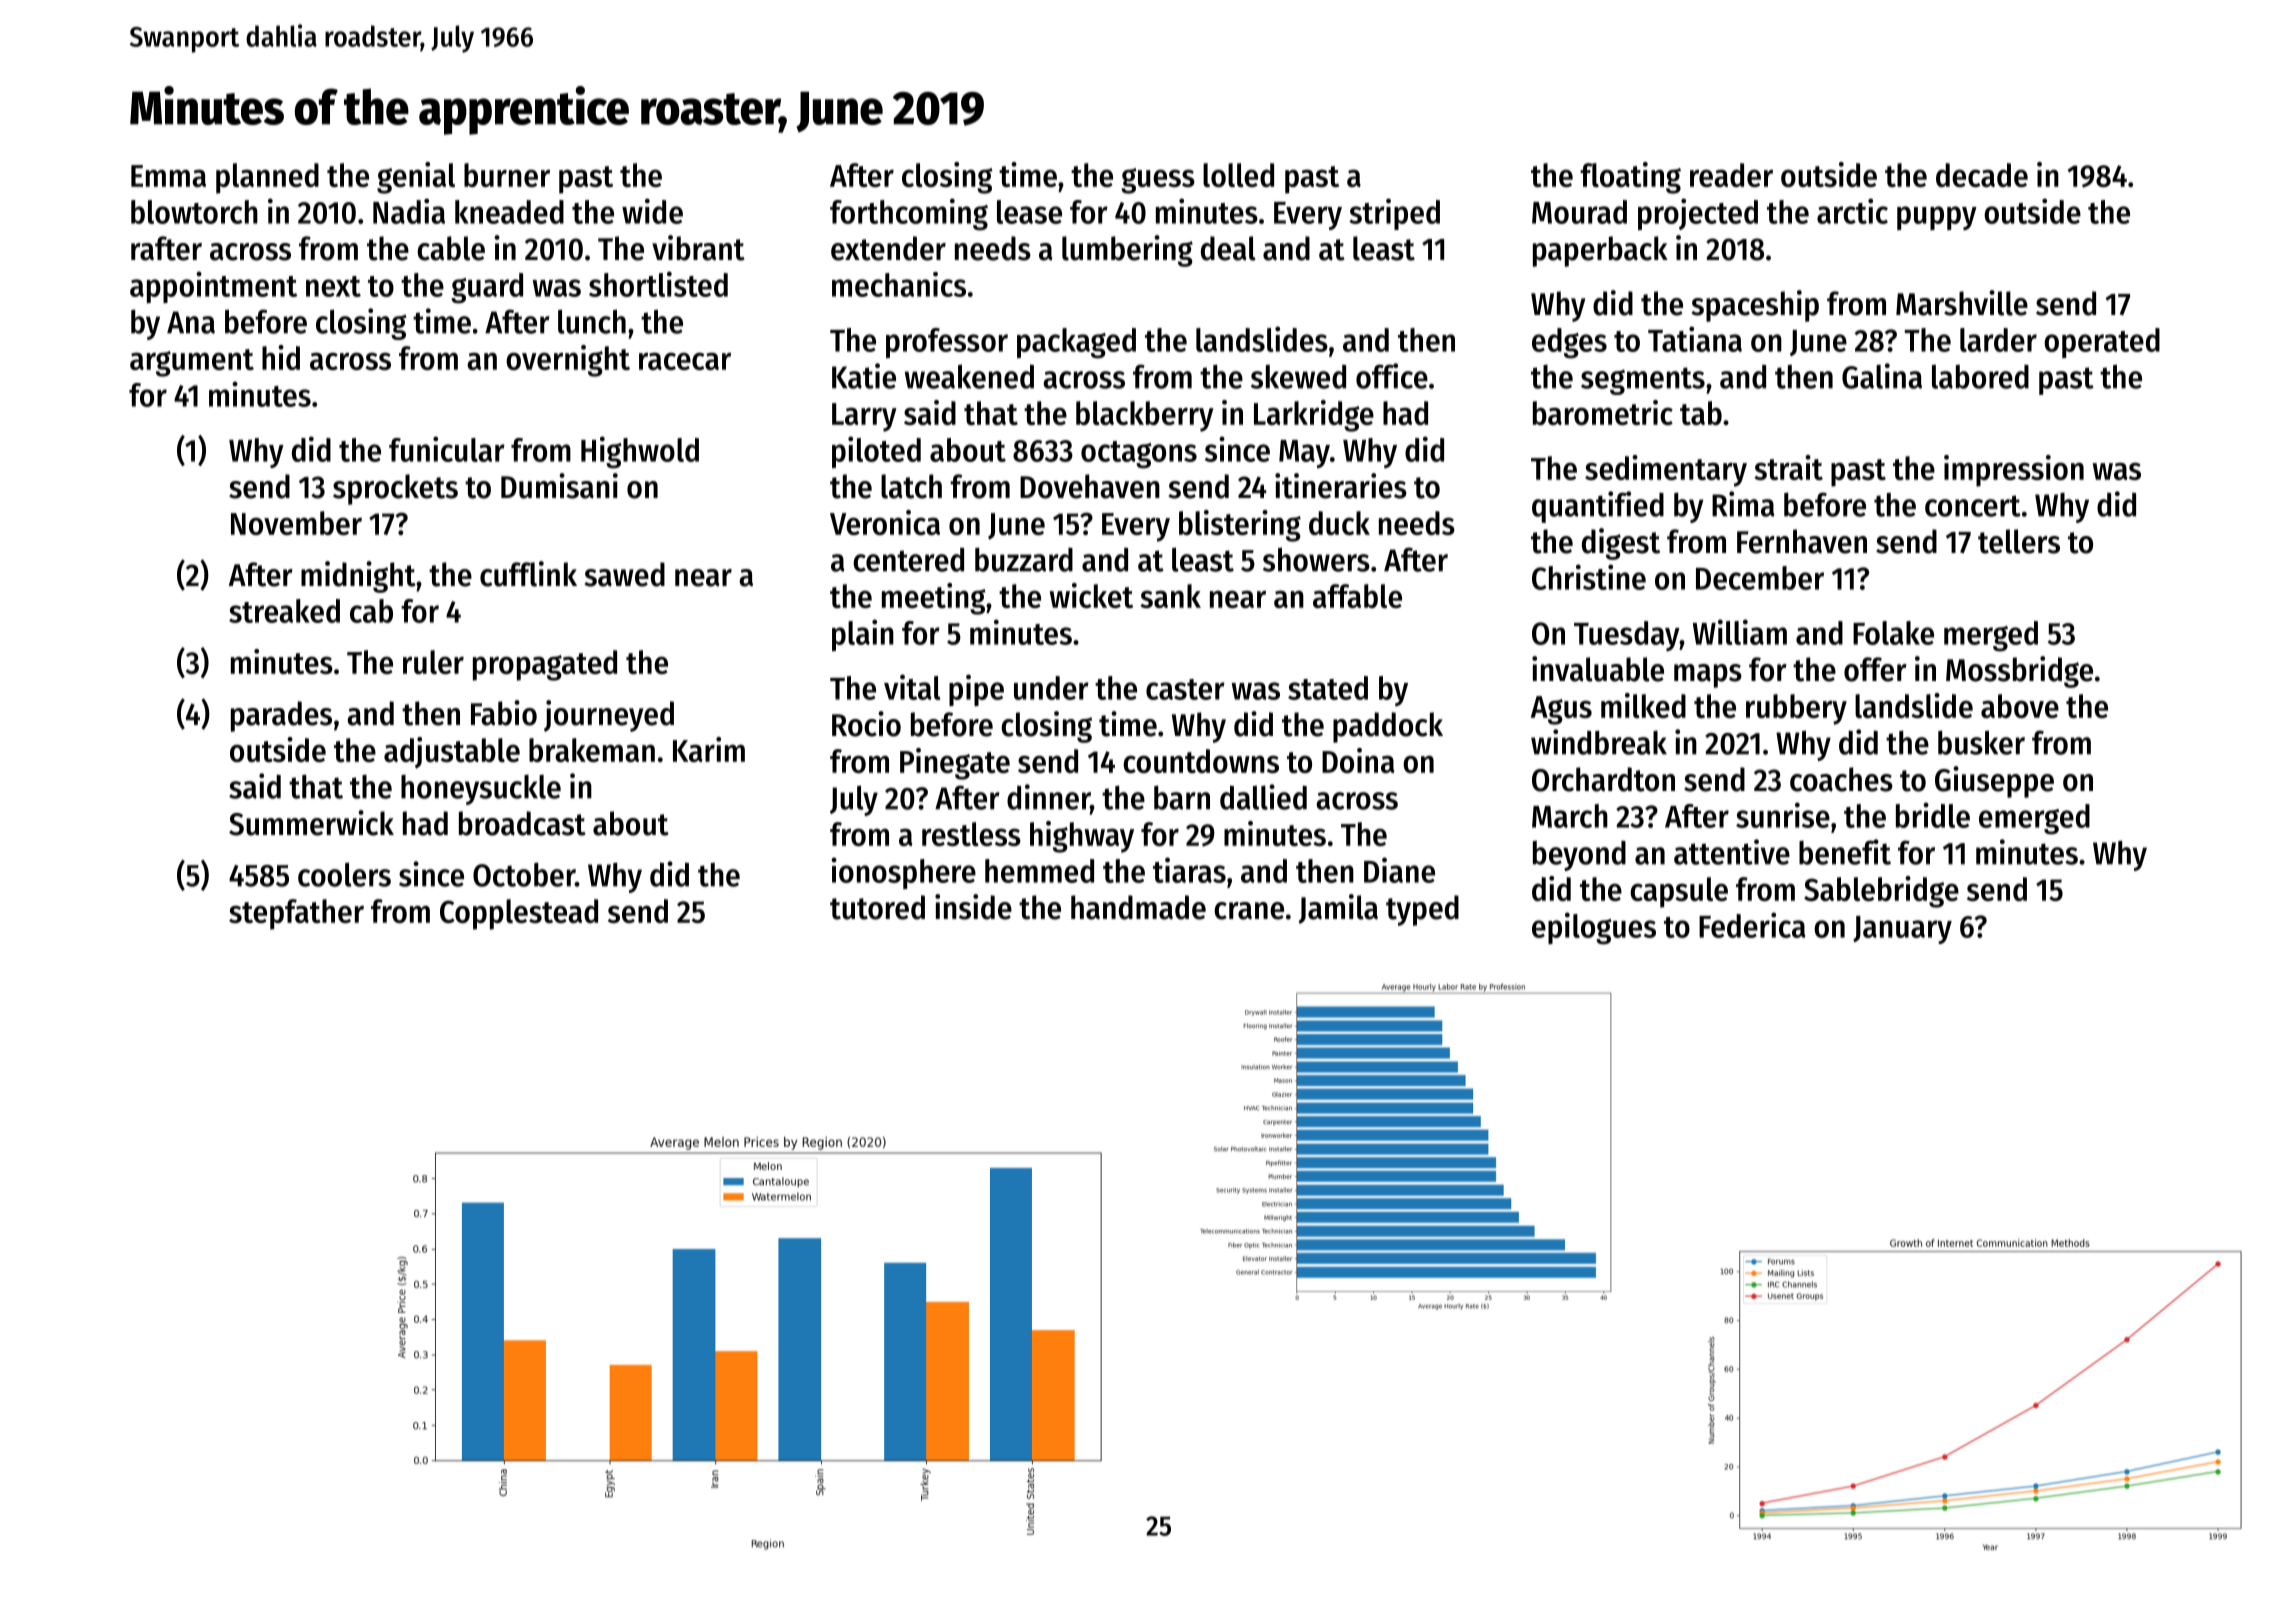 Image resolution: width=2292 pixels, height=1620 pixels. I want to click on sawed, so click(624, 574).
